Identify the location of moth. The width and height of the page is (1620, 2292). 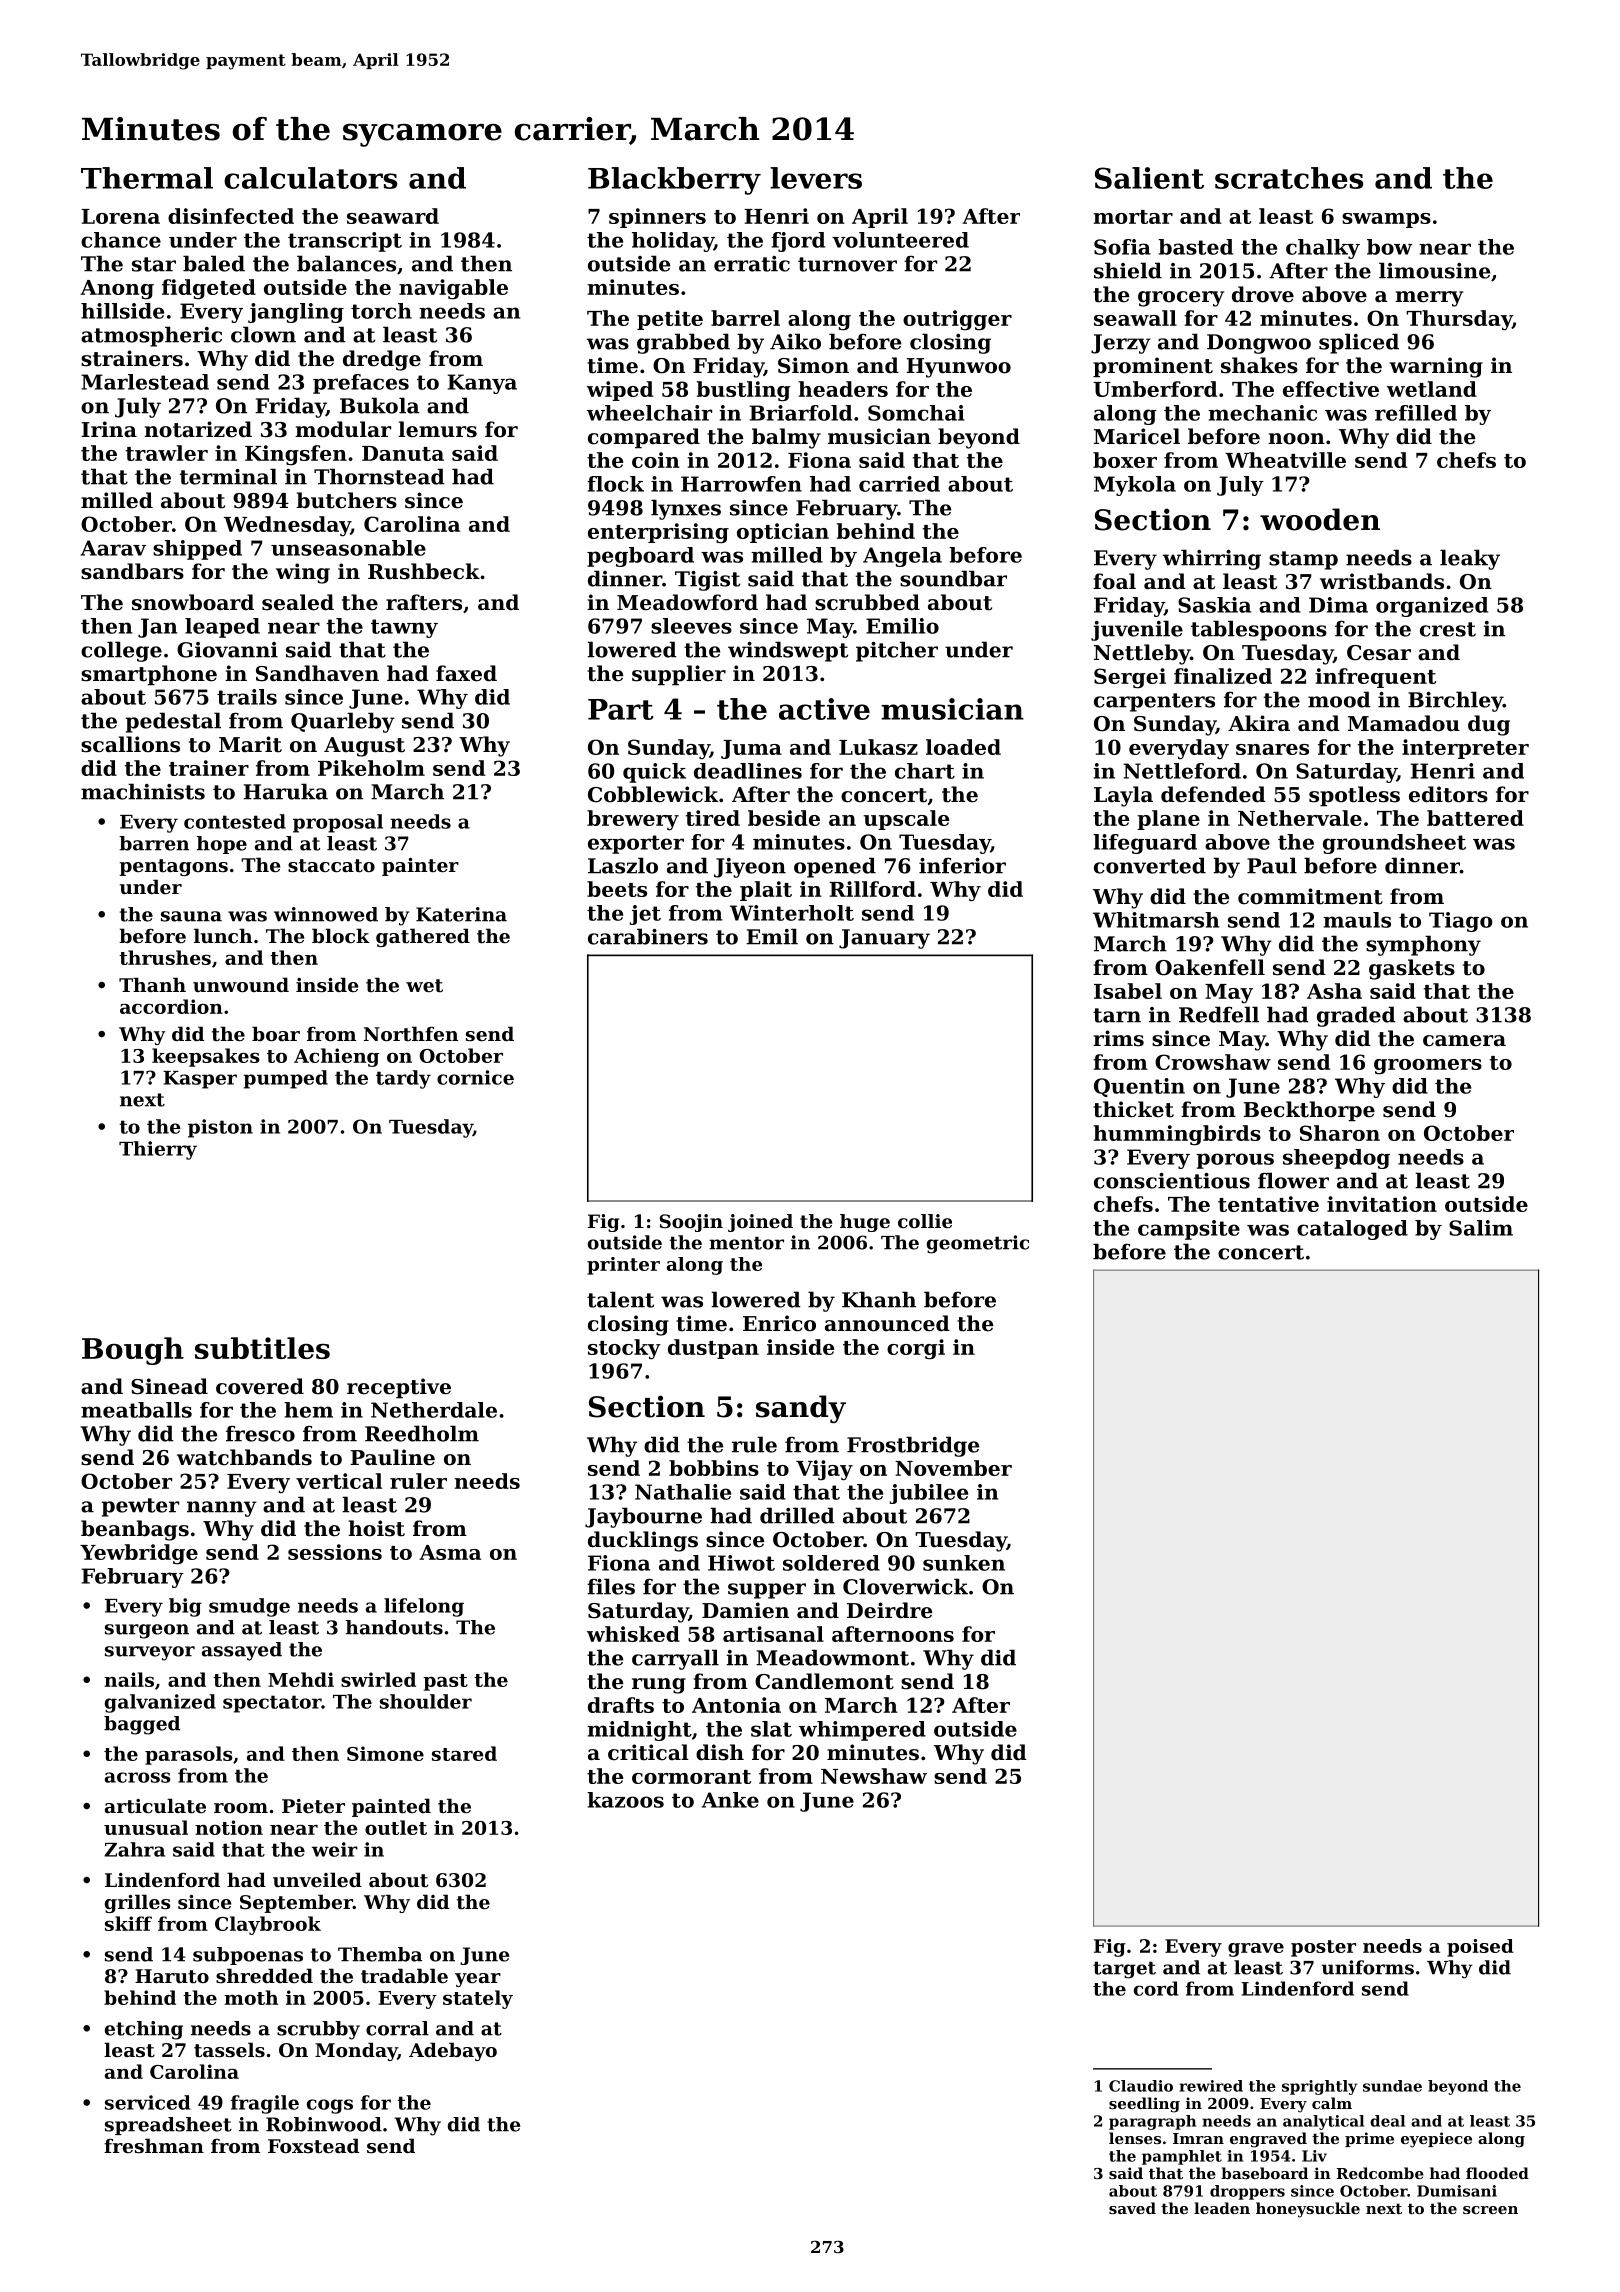
(251, 1997).
